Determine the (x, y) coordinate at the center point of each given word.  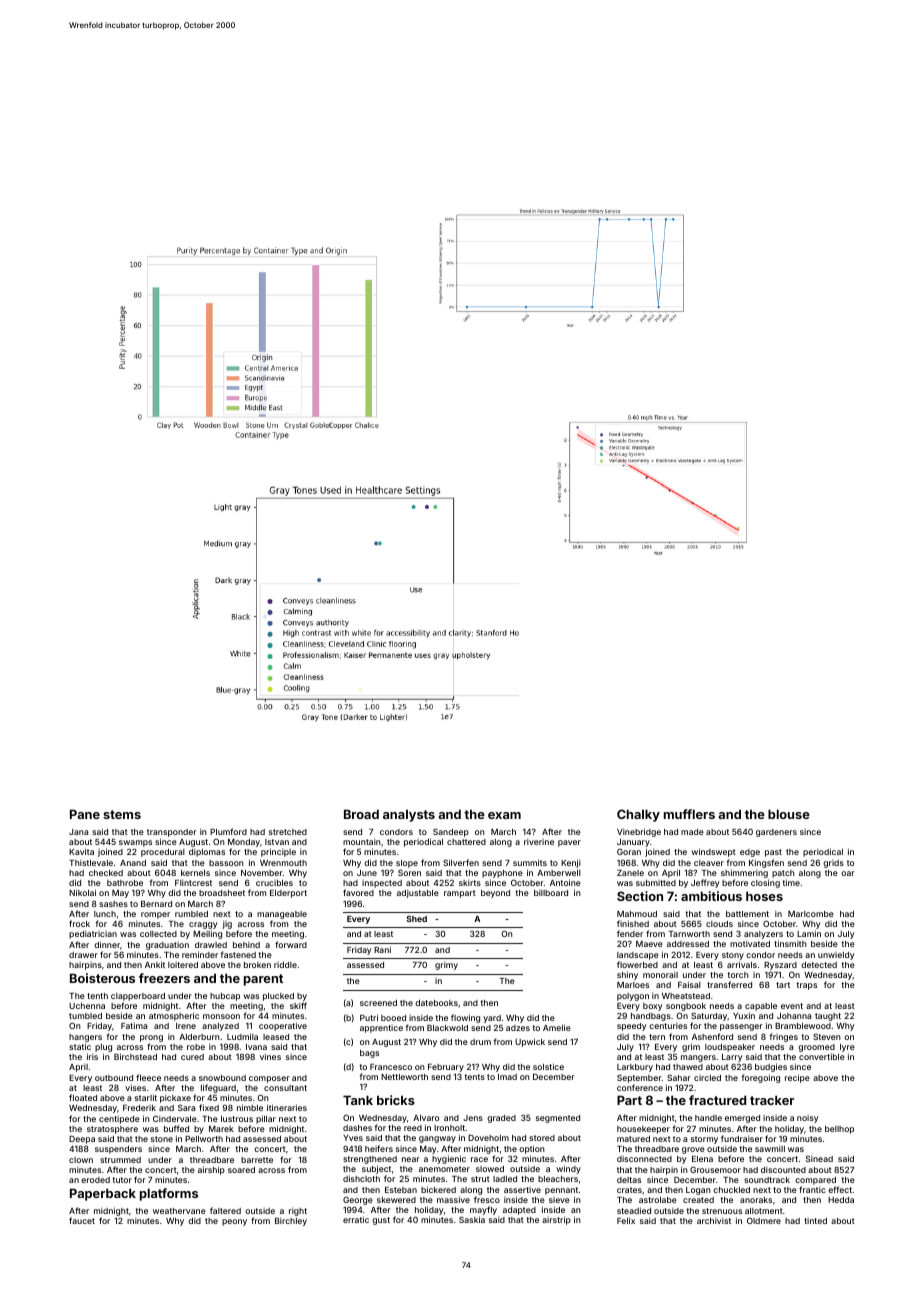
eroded (95, 1180)
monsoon (221, 1016)
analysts (409, 815)
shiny (627, 975)
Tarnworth (689, 934)
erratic (356, 1219)
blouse (789, 814)
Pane (85, 814)
